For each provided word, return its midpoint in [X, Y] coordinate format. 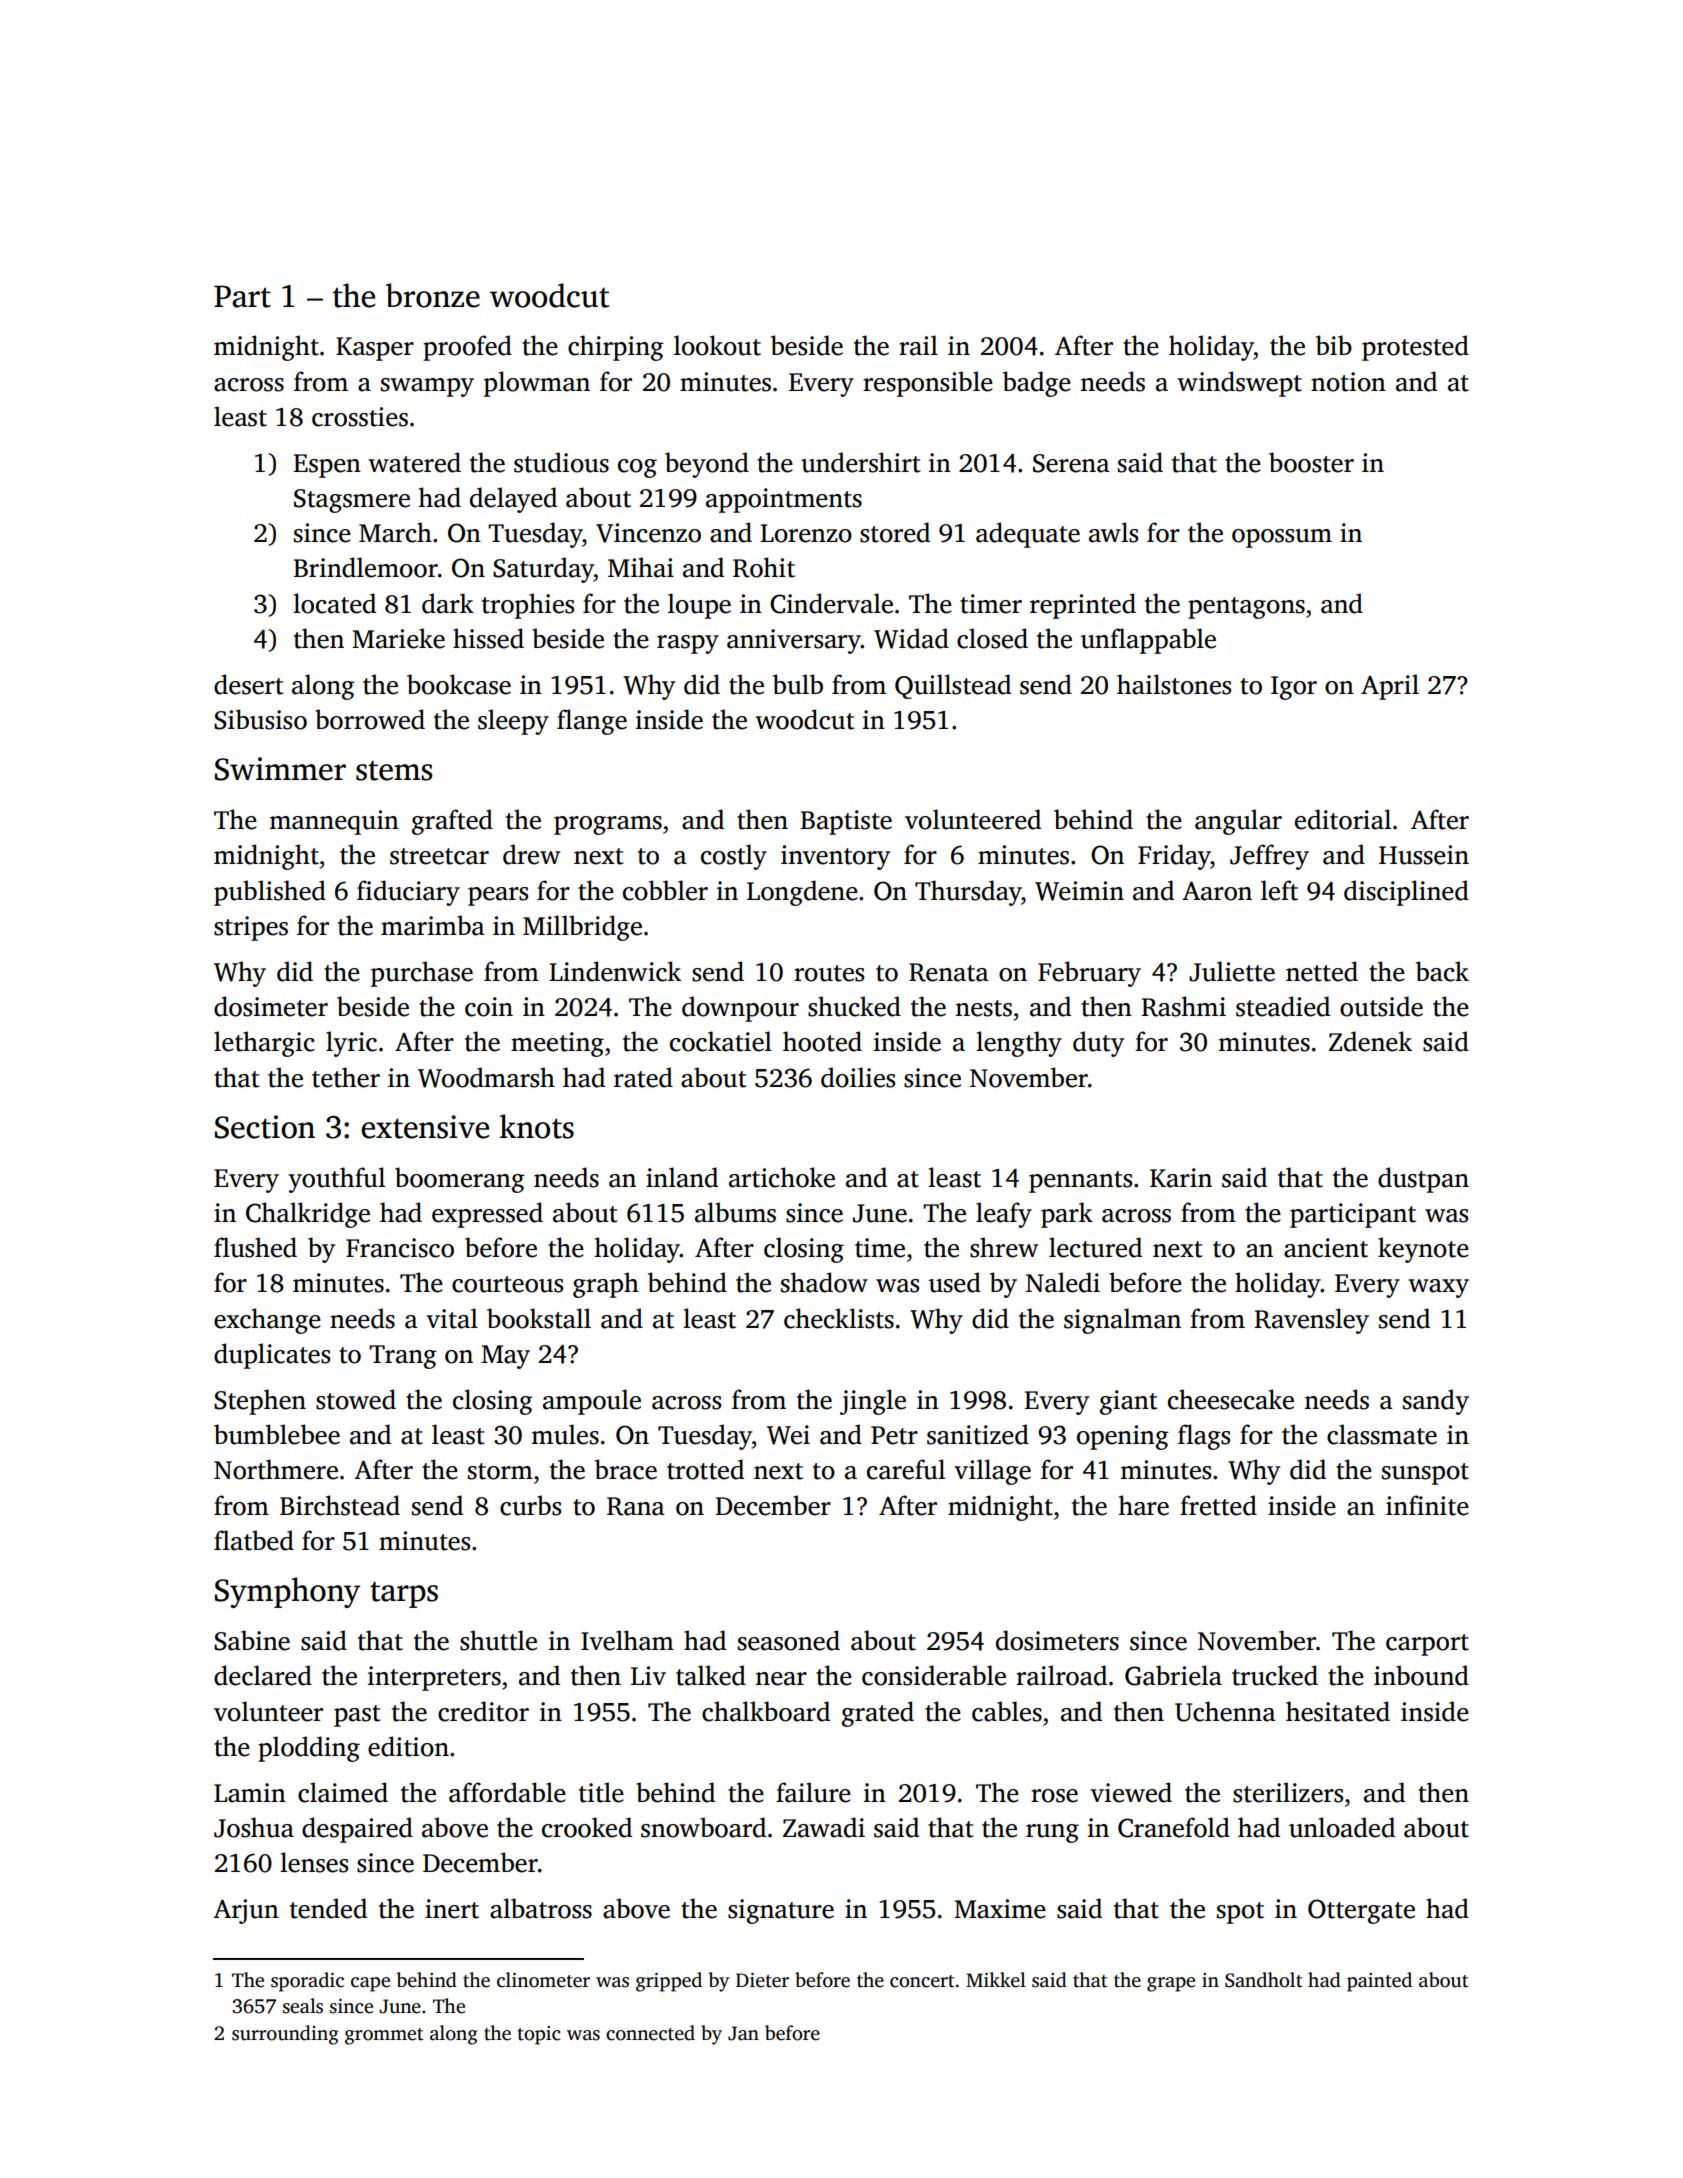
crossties [360, 417]
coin [489, 1007]
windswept [1239, 384]
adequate [1028, 535]
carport [1427, 1645]
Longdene [802, 893]
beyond [707, 465]
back [1442, 971]
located [334, 603]
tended [328, 1908]
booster [1311, 462]
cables [1007, 1711]
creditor [483, 1711]
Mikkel [996, 1980]
